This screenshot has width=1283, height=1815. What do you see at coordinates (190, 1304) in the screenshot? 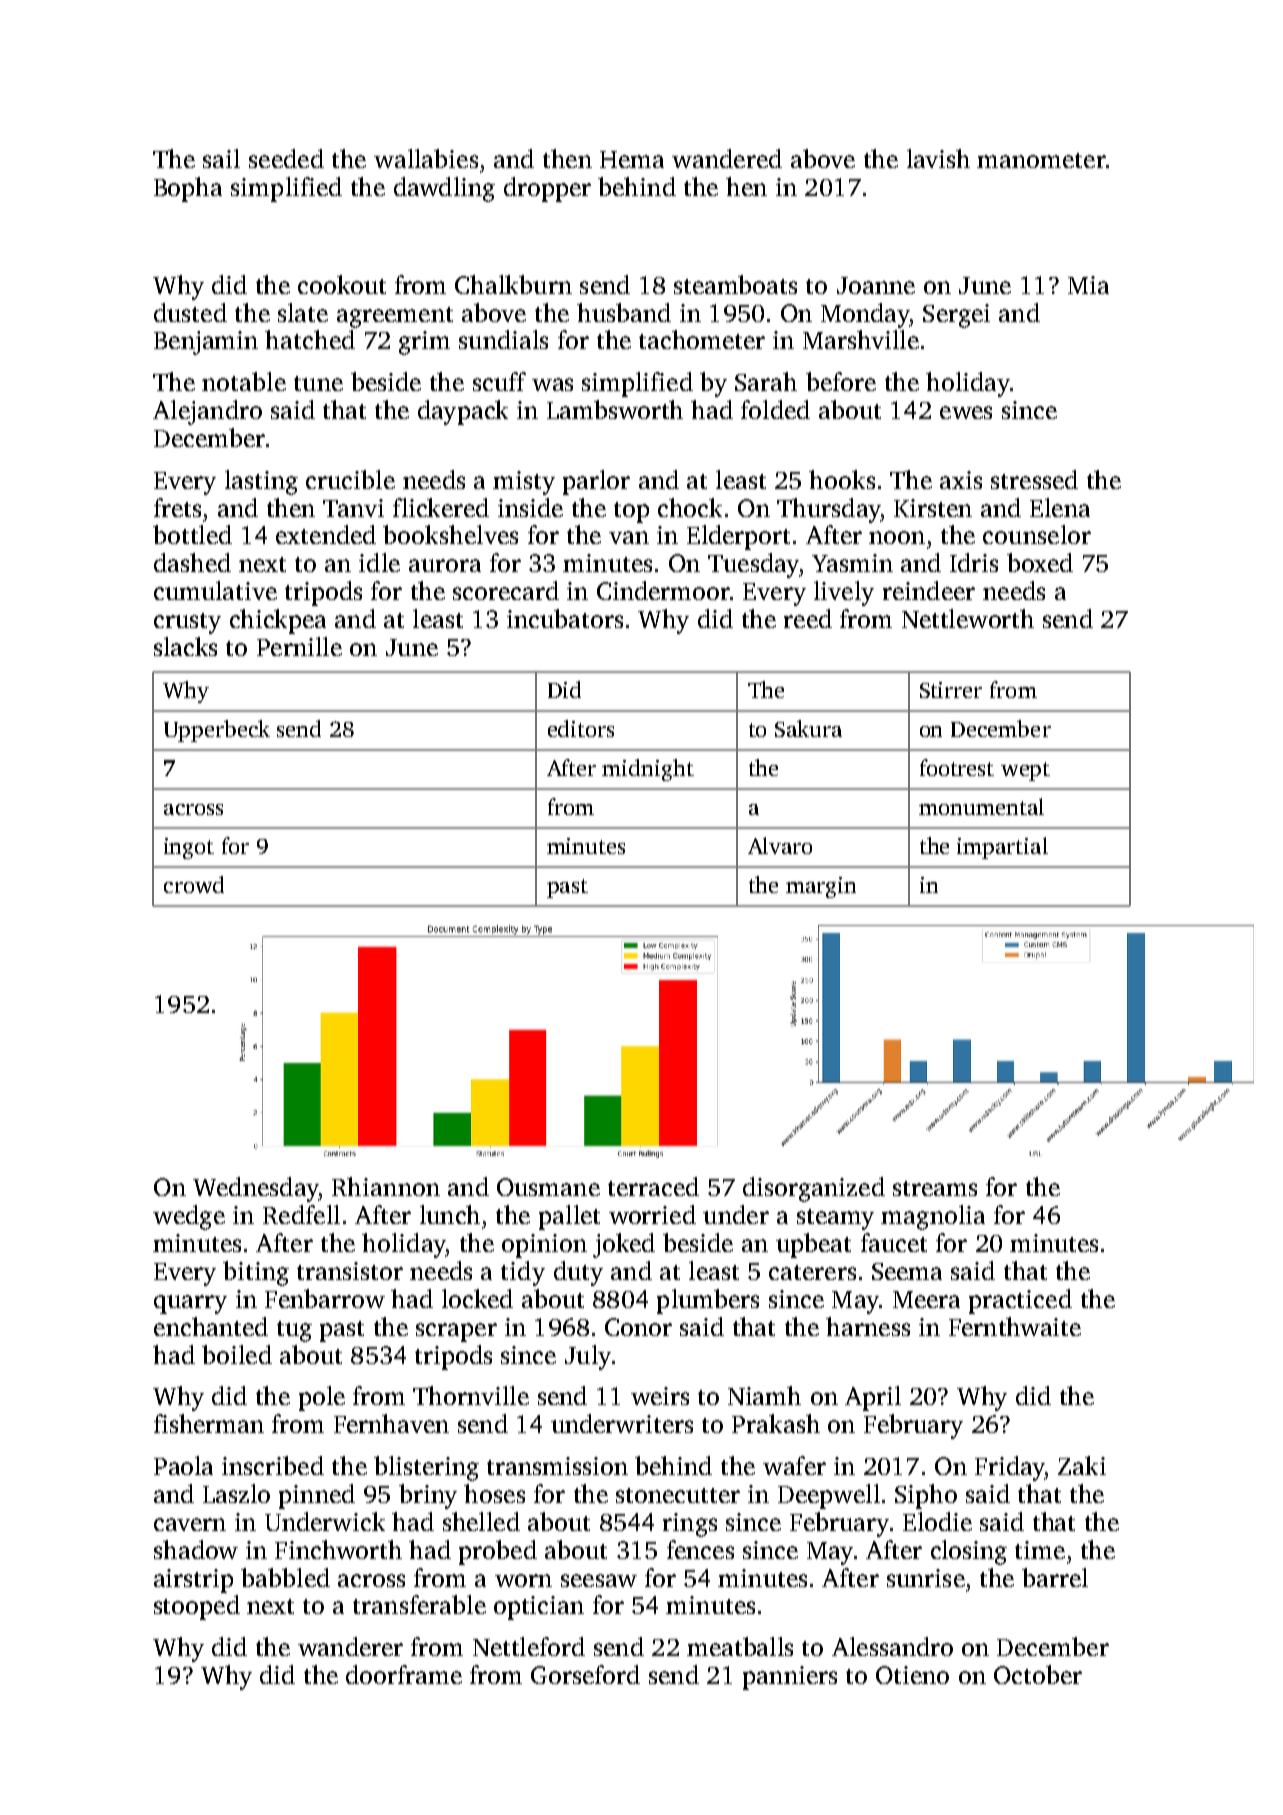
I see `quarry` at bounding box center [190, 1304].
